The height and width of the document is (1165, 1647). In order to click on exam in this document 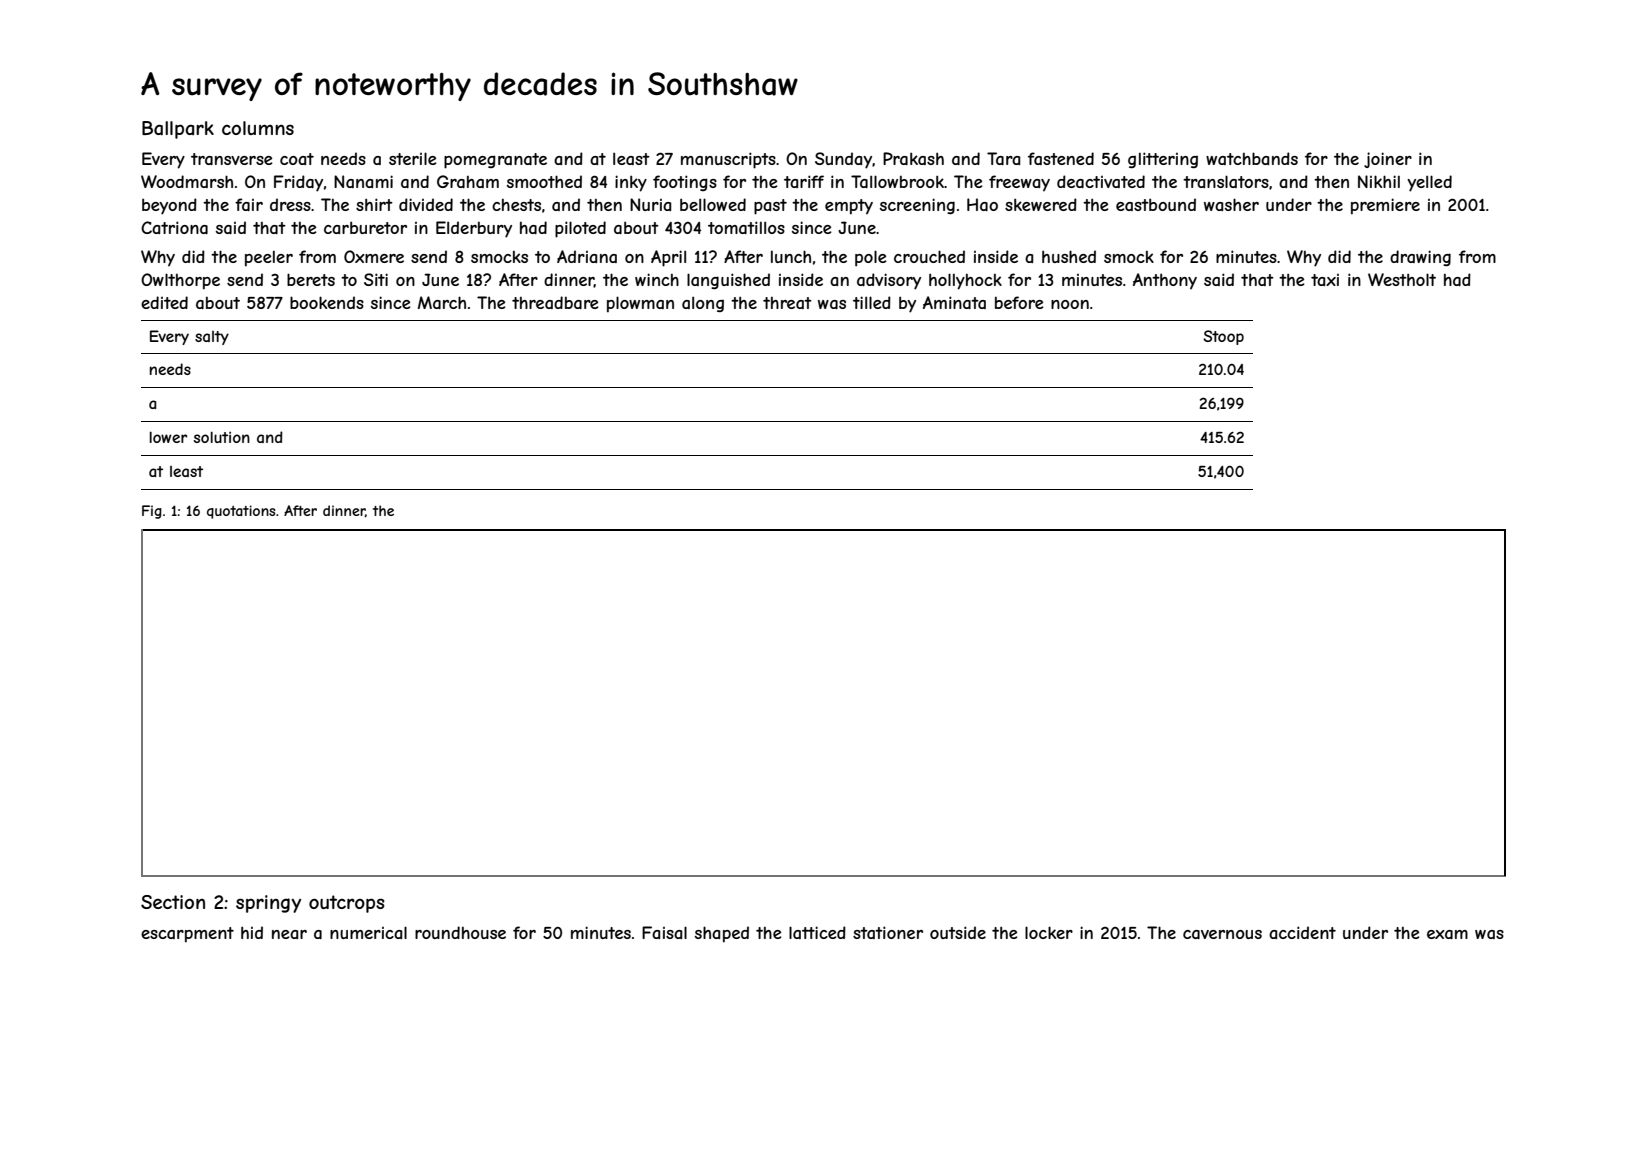, I will do `click(1447, 934)`.
